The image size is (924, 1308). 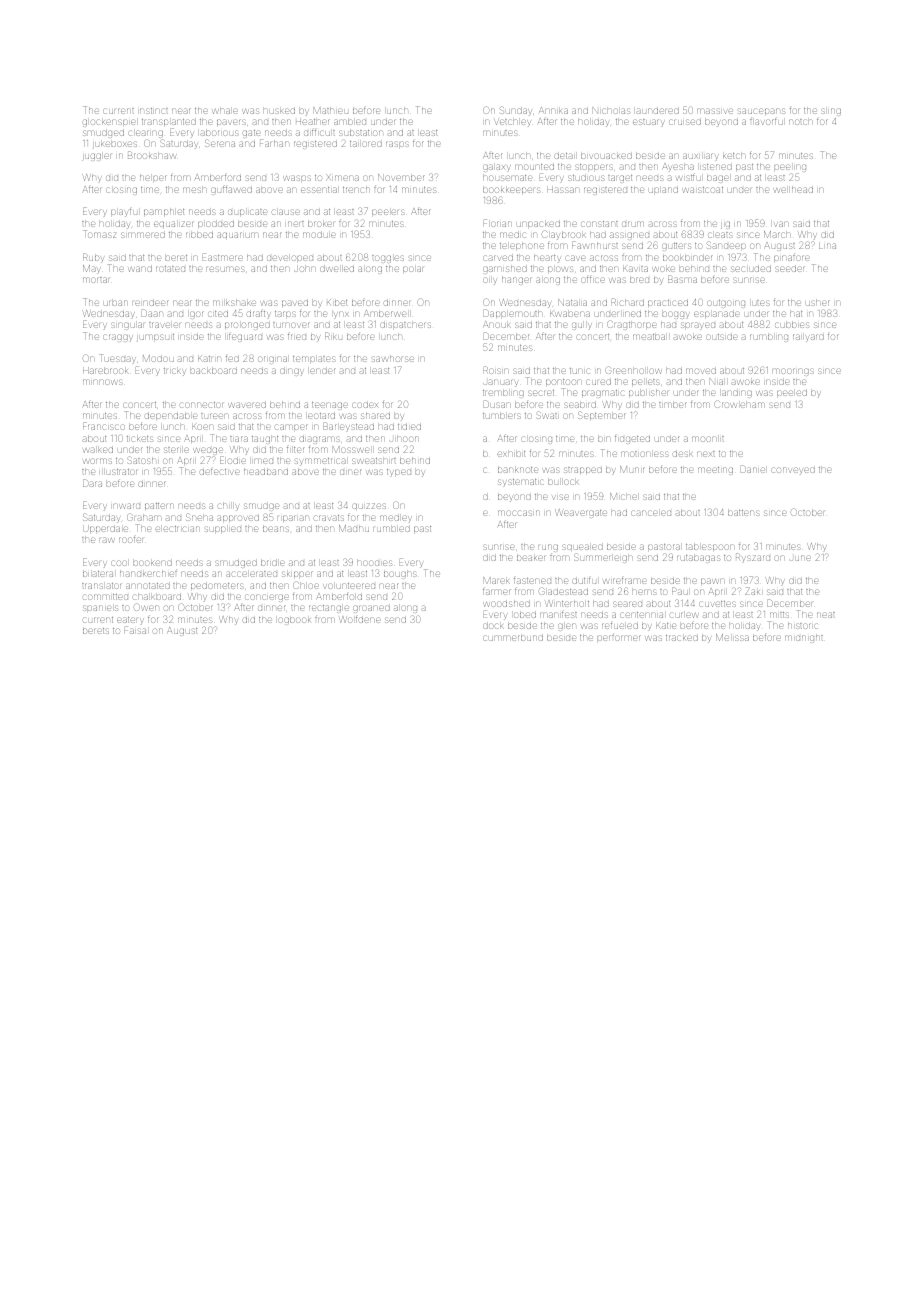 What do you see at coordinates (388, 259) in the screenshot?
I see `toggles` at bounding box center [388, 259].
